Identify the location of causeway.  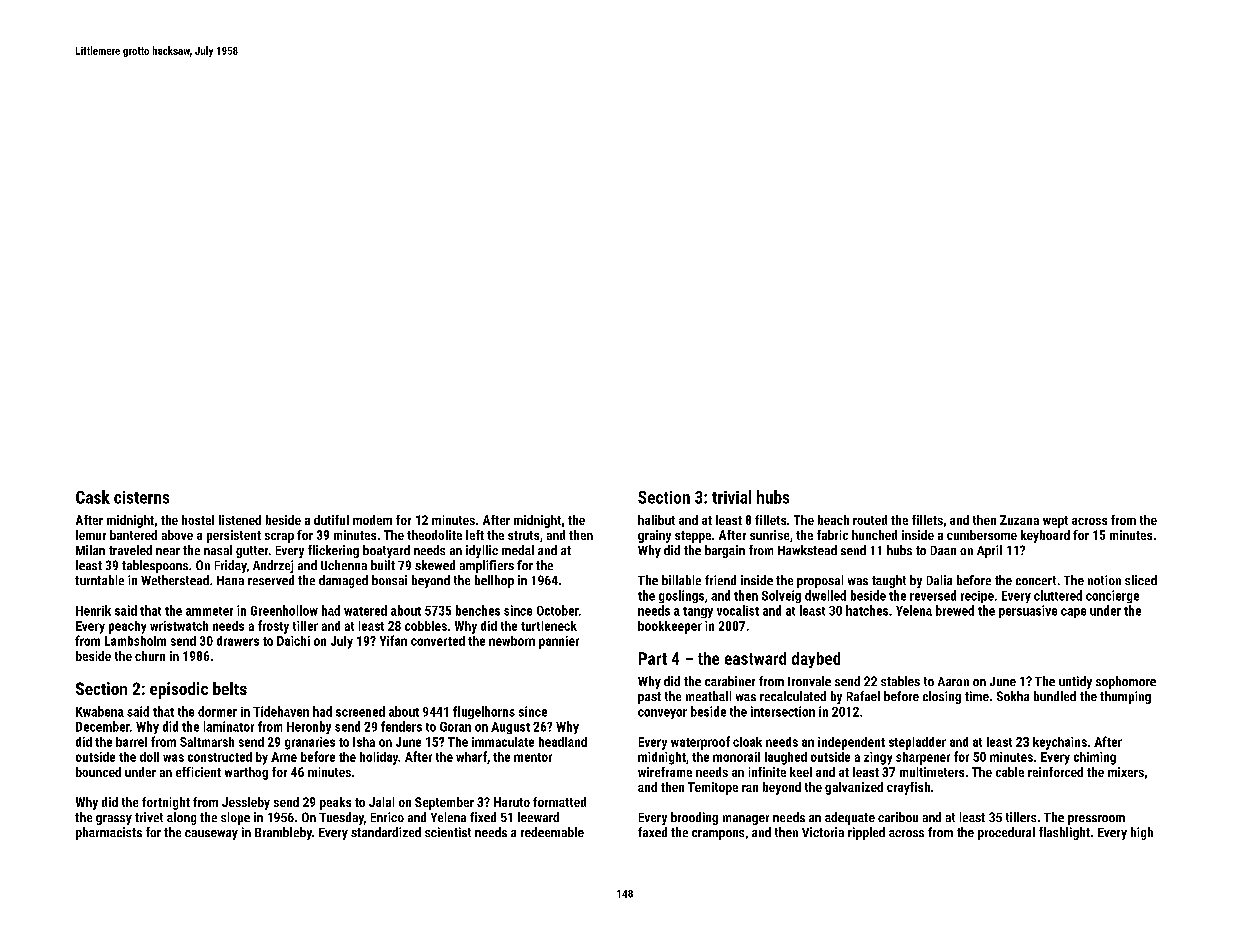
(211, 835).
